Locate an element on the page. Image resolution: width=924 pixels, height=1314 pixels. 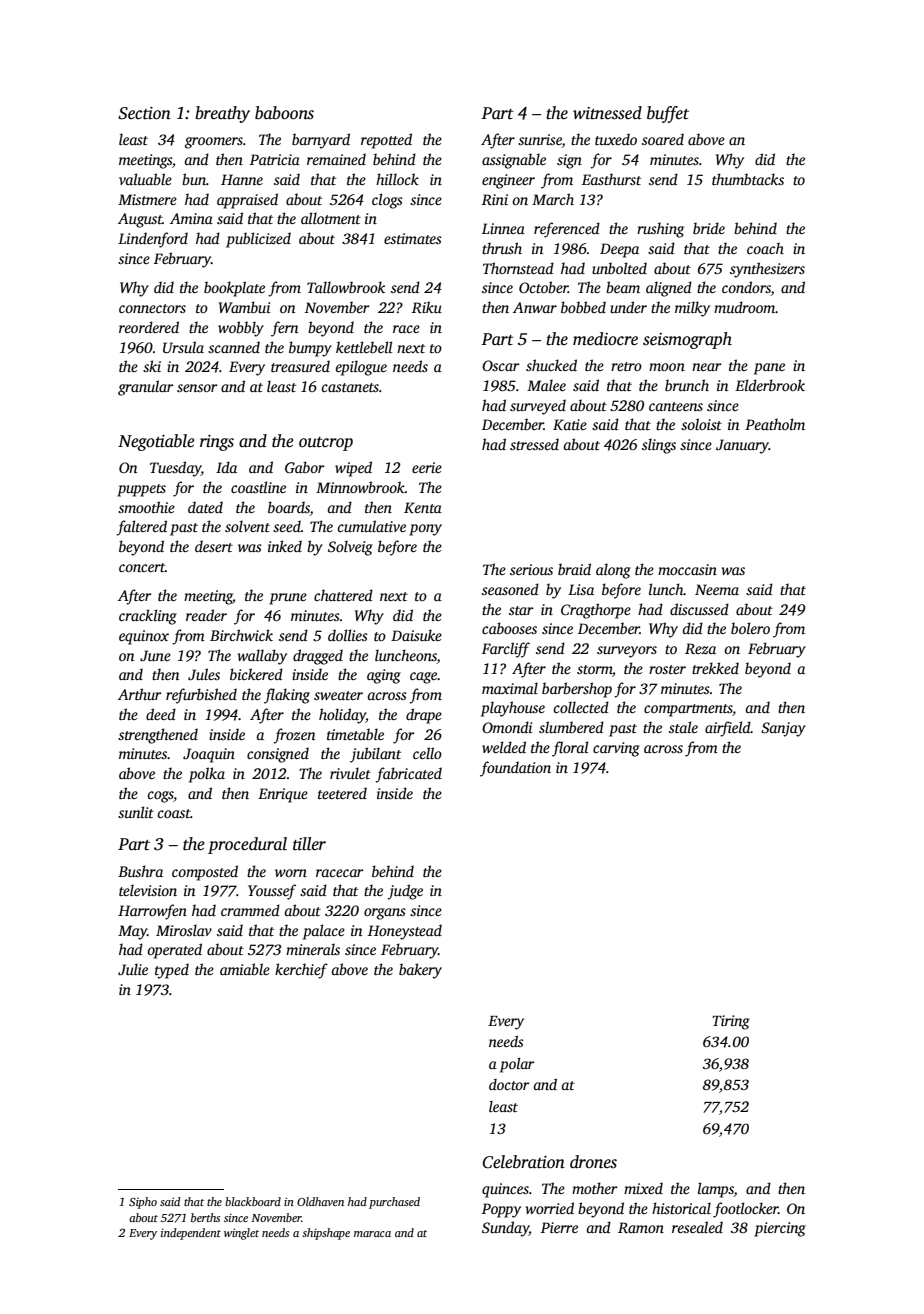
equinox is located at coordinates (144, 637).
